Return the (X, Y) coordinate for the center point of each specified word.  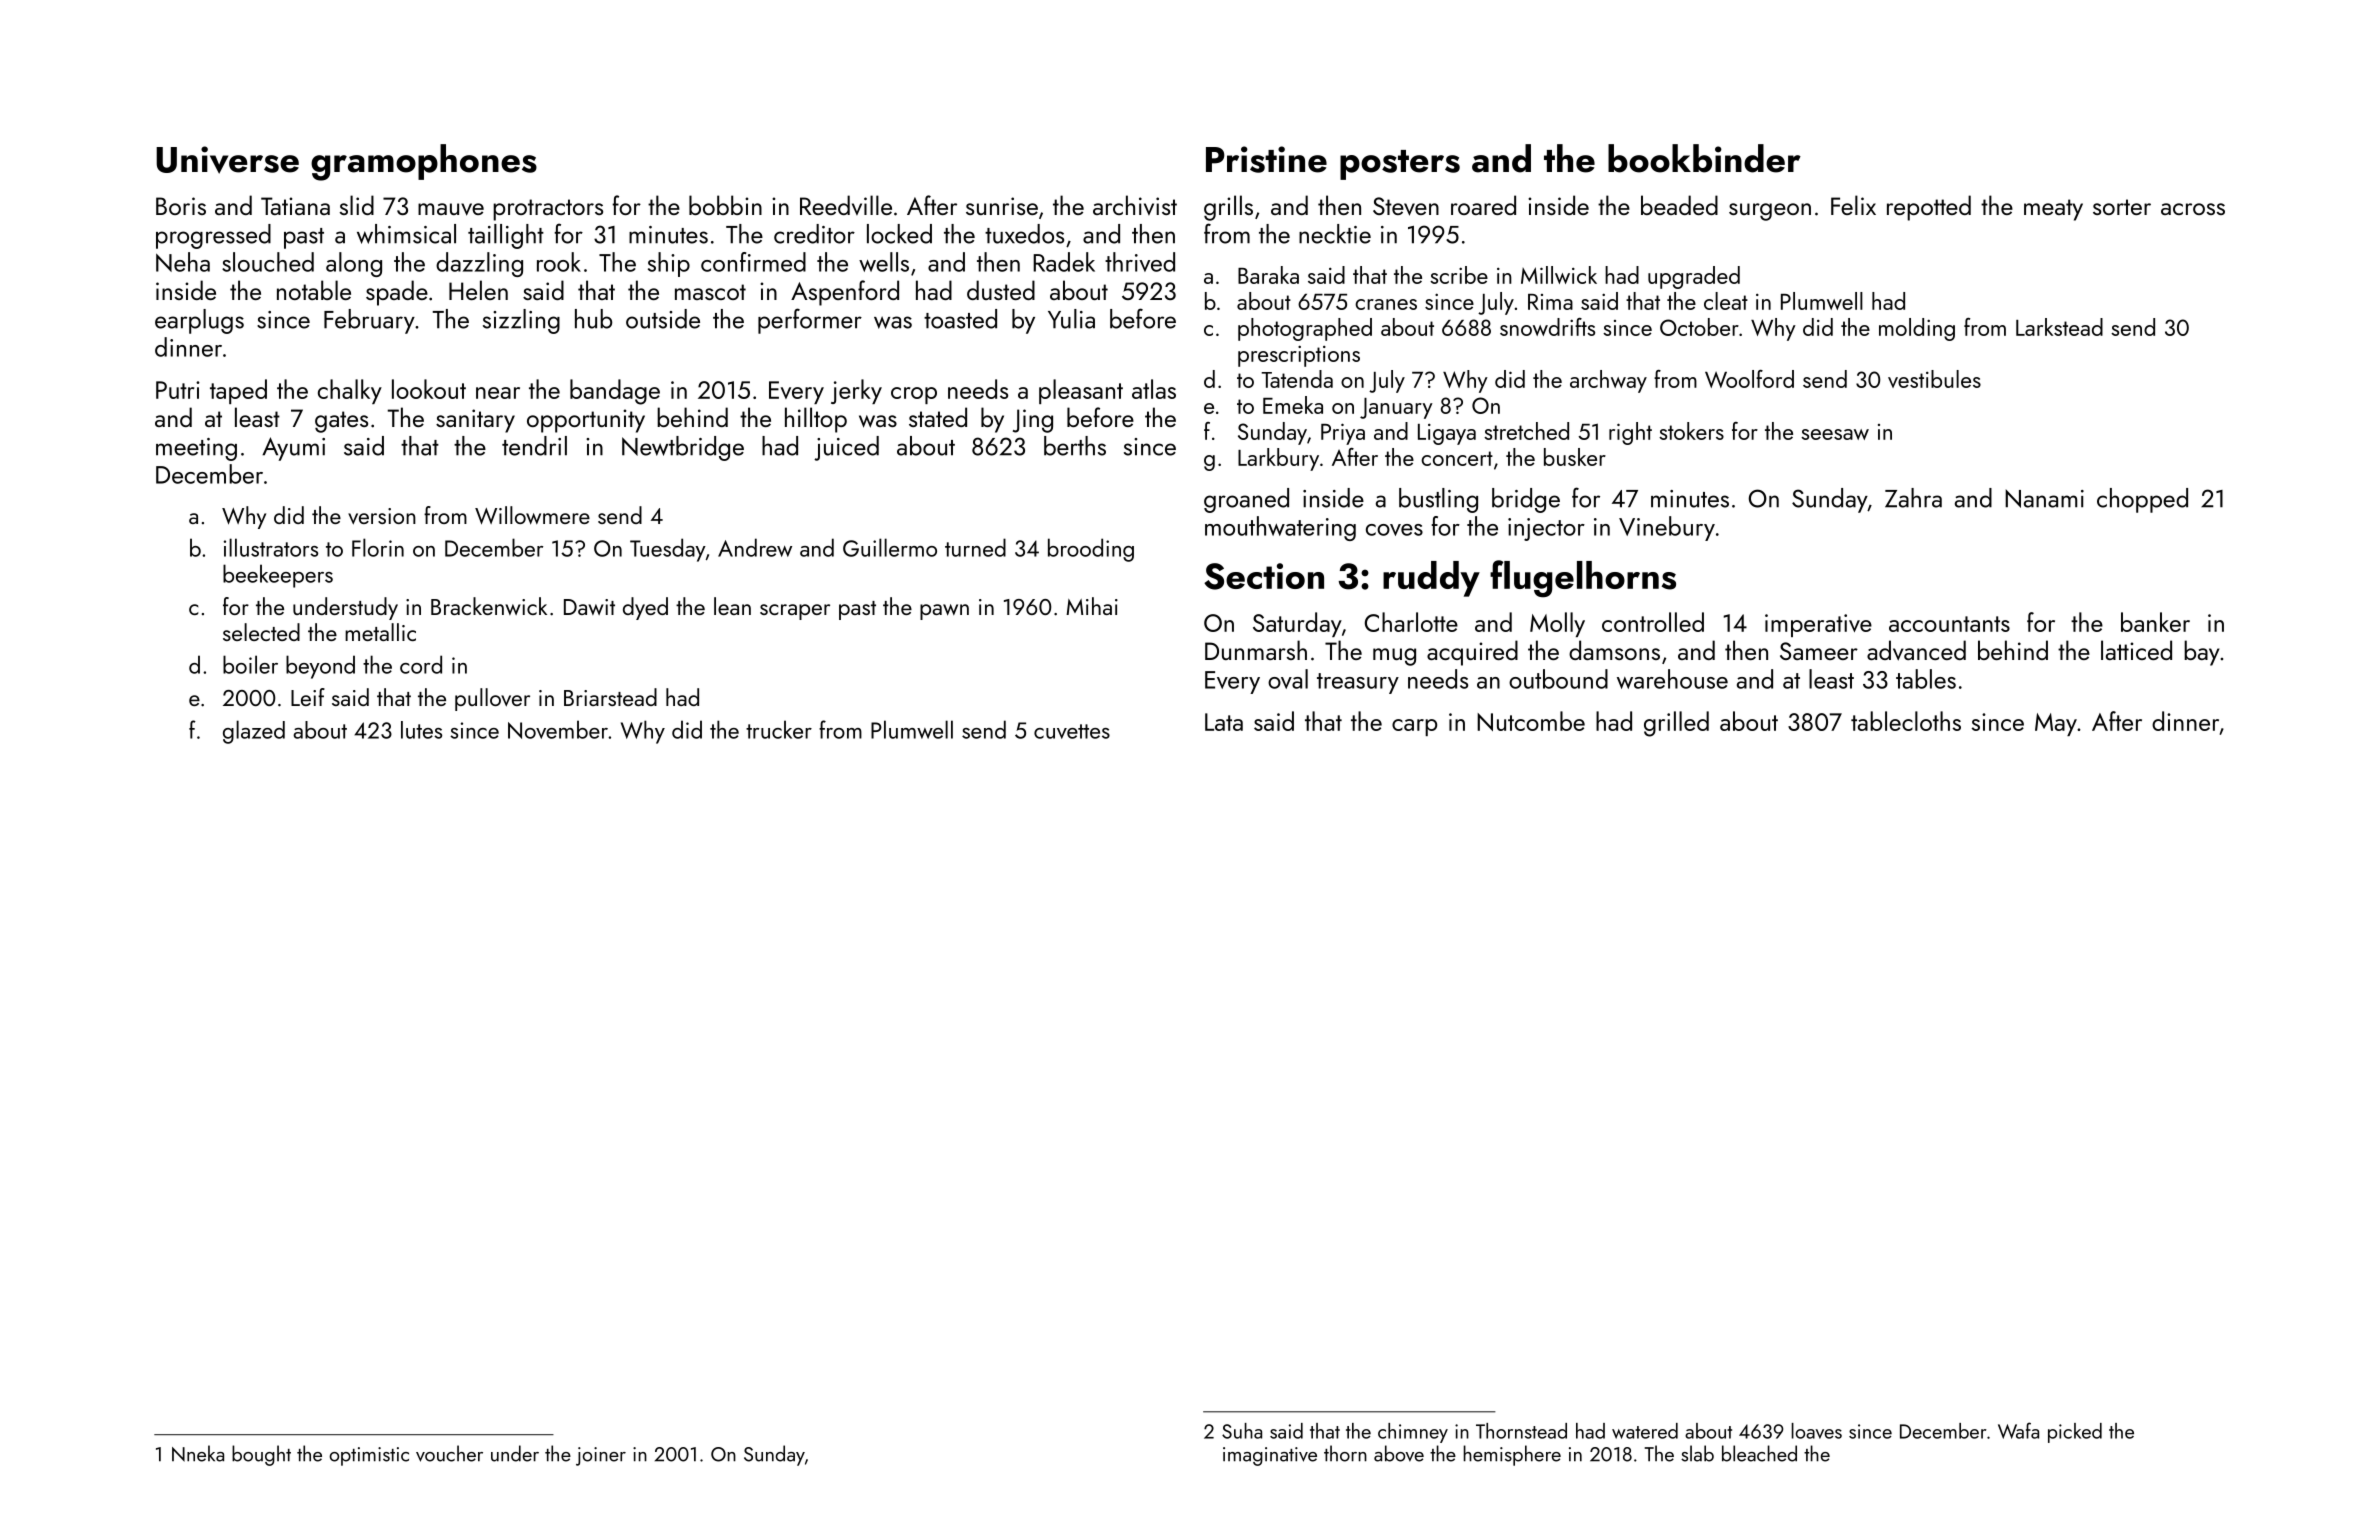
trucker (779, 729)
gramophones (424, 162)
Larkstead (2059, 327)
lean (732, 606)
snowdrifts (1547, 327)
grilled (1676, 724)
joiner (601, 1456)
